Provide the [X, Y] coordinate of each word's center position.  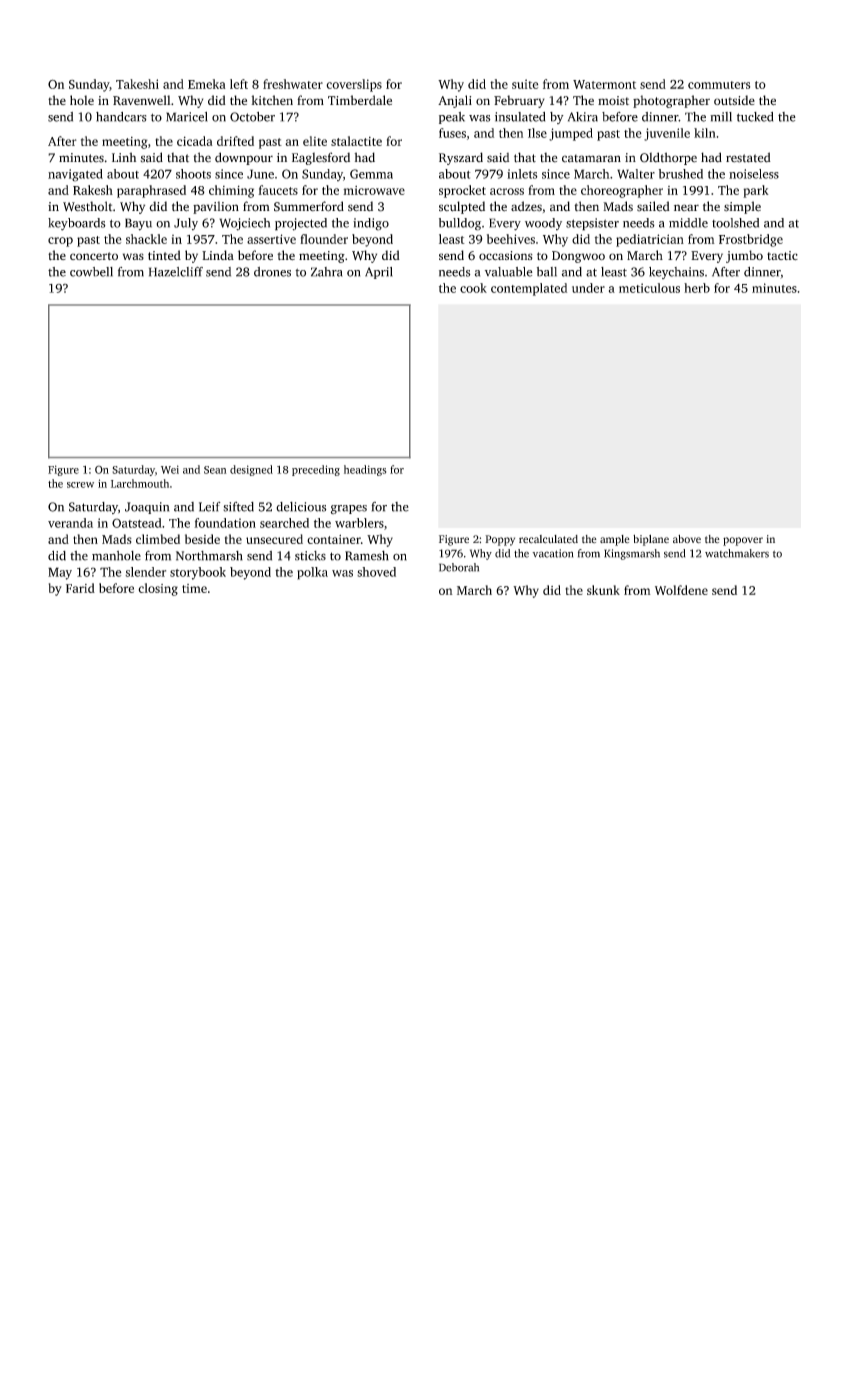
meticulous [649, 288]
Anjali [455, 101]
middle [688, 223]
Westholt [88, 206]
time [194, 588]
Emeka [207, 84]
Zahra [327, 272]
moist [613, 100]
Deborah [459, 567]
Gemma [371, 174]
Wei [170, 469]
